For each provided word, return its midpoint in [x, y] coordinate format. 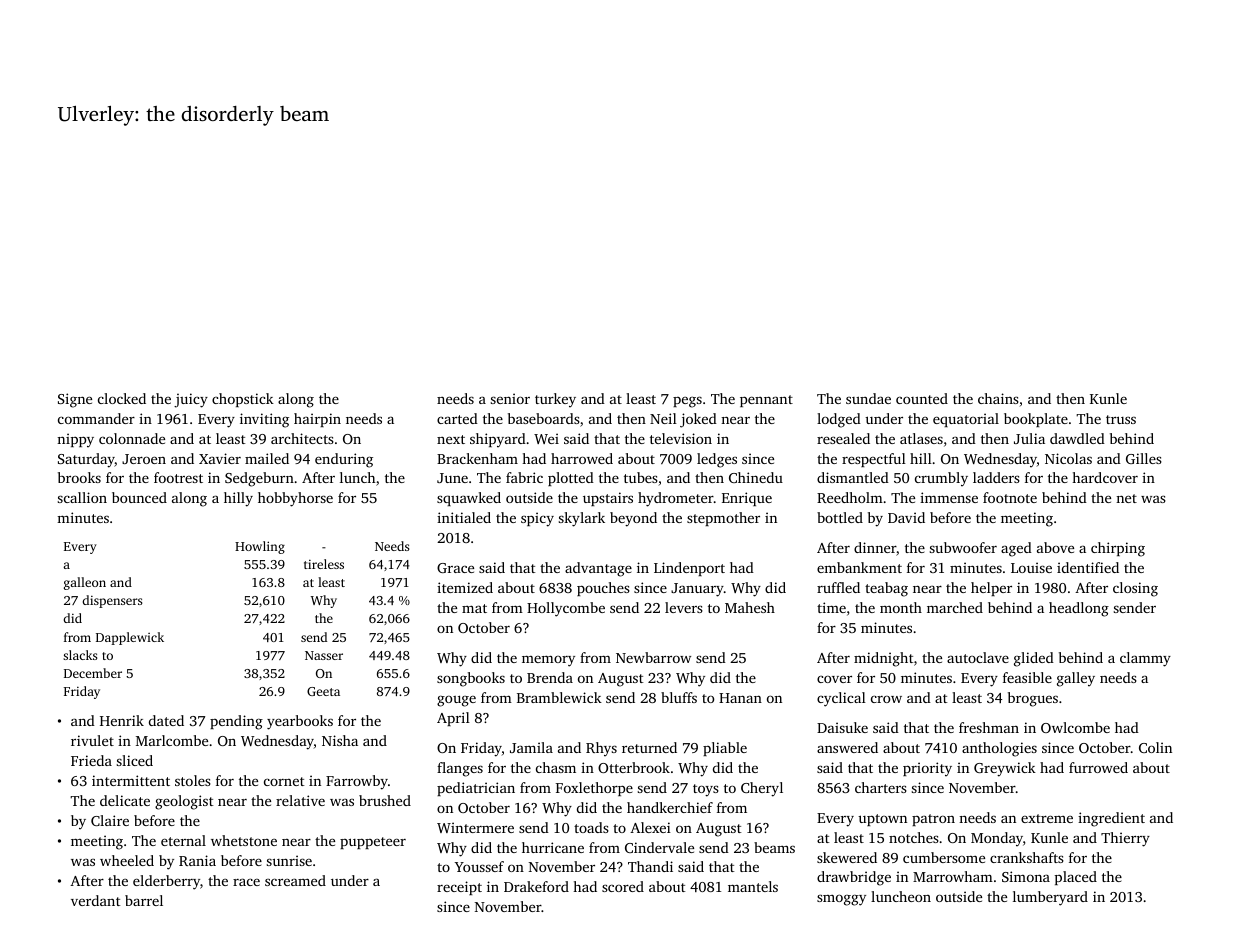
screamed [295, 880]
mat [474, 608]
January [697, 590]
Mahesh [750, 607]
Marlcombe [172, 740]
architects [302, 438]
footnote [1010, 497]
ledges [717, 460]
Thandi [650, 866]
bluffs [679, 697]
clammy [1145, 659]
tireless [324, 564]
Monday [997, 839]
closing [1135, 589]
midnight [884, 659]
